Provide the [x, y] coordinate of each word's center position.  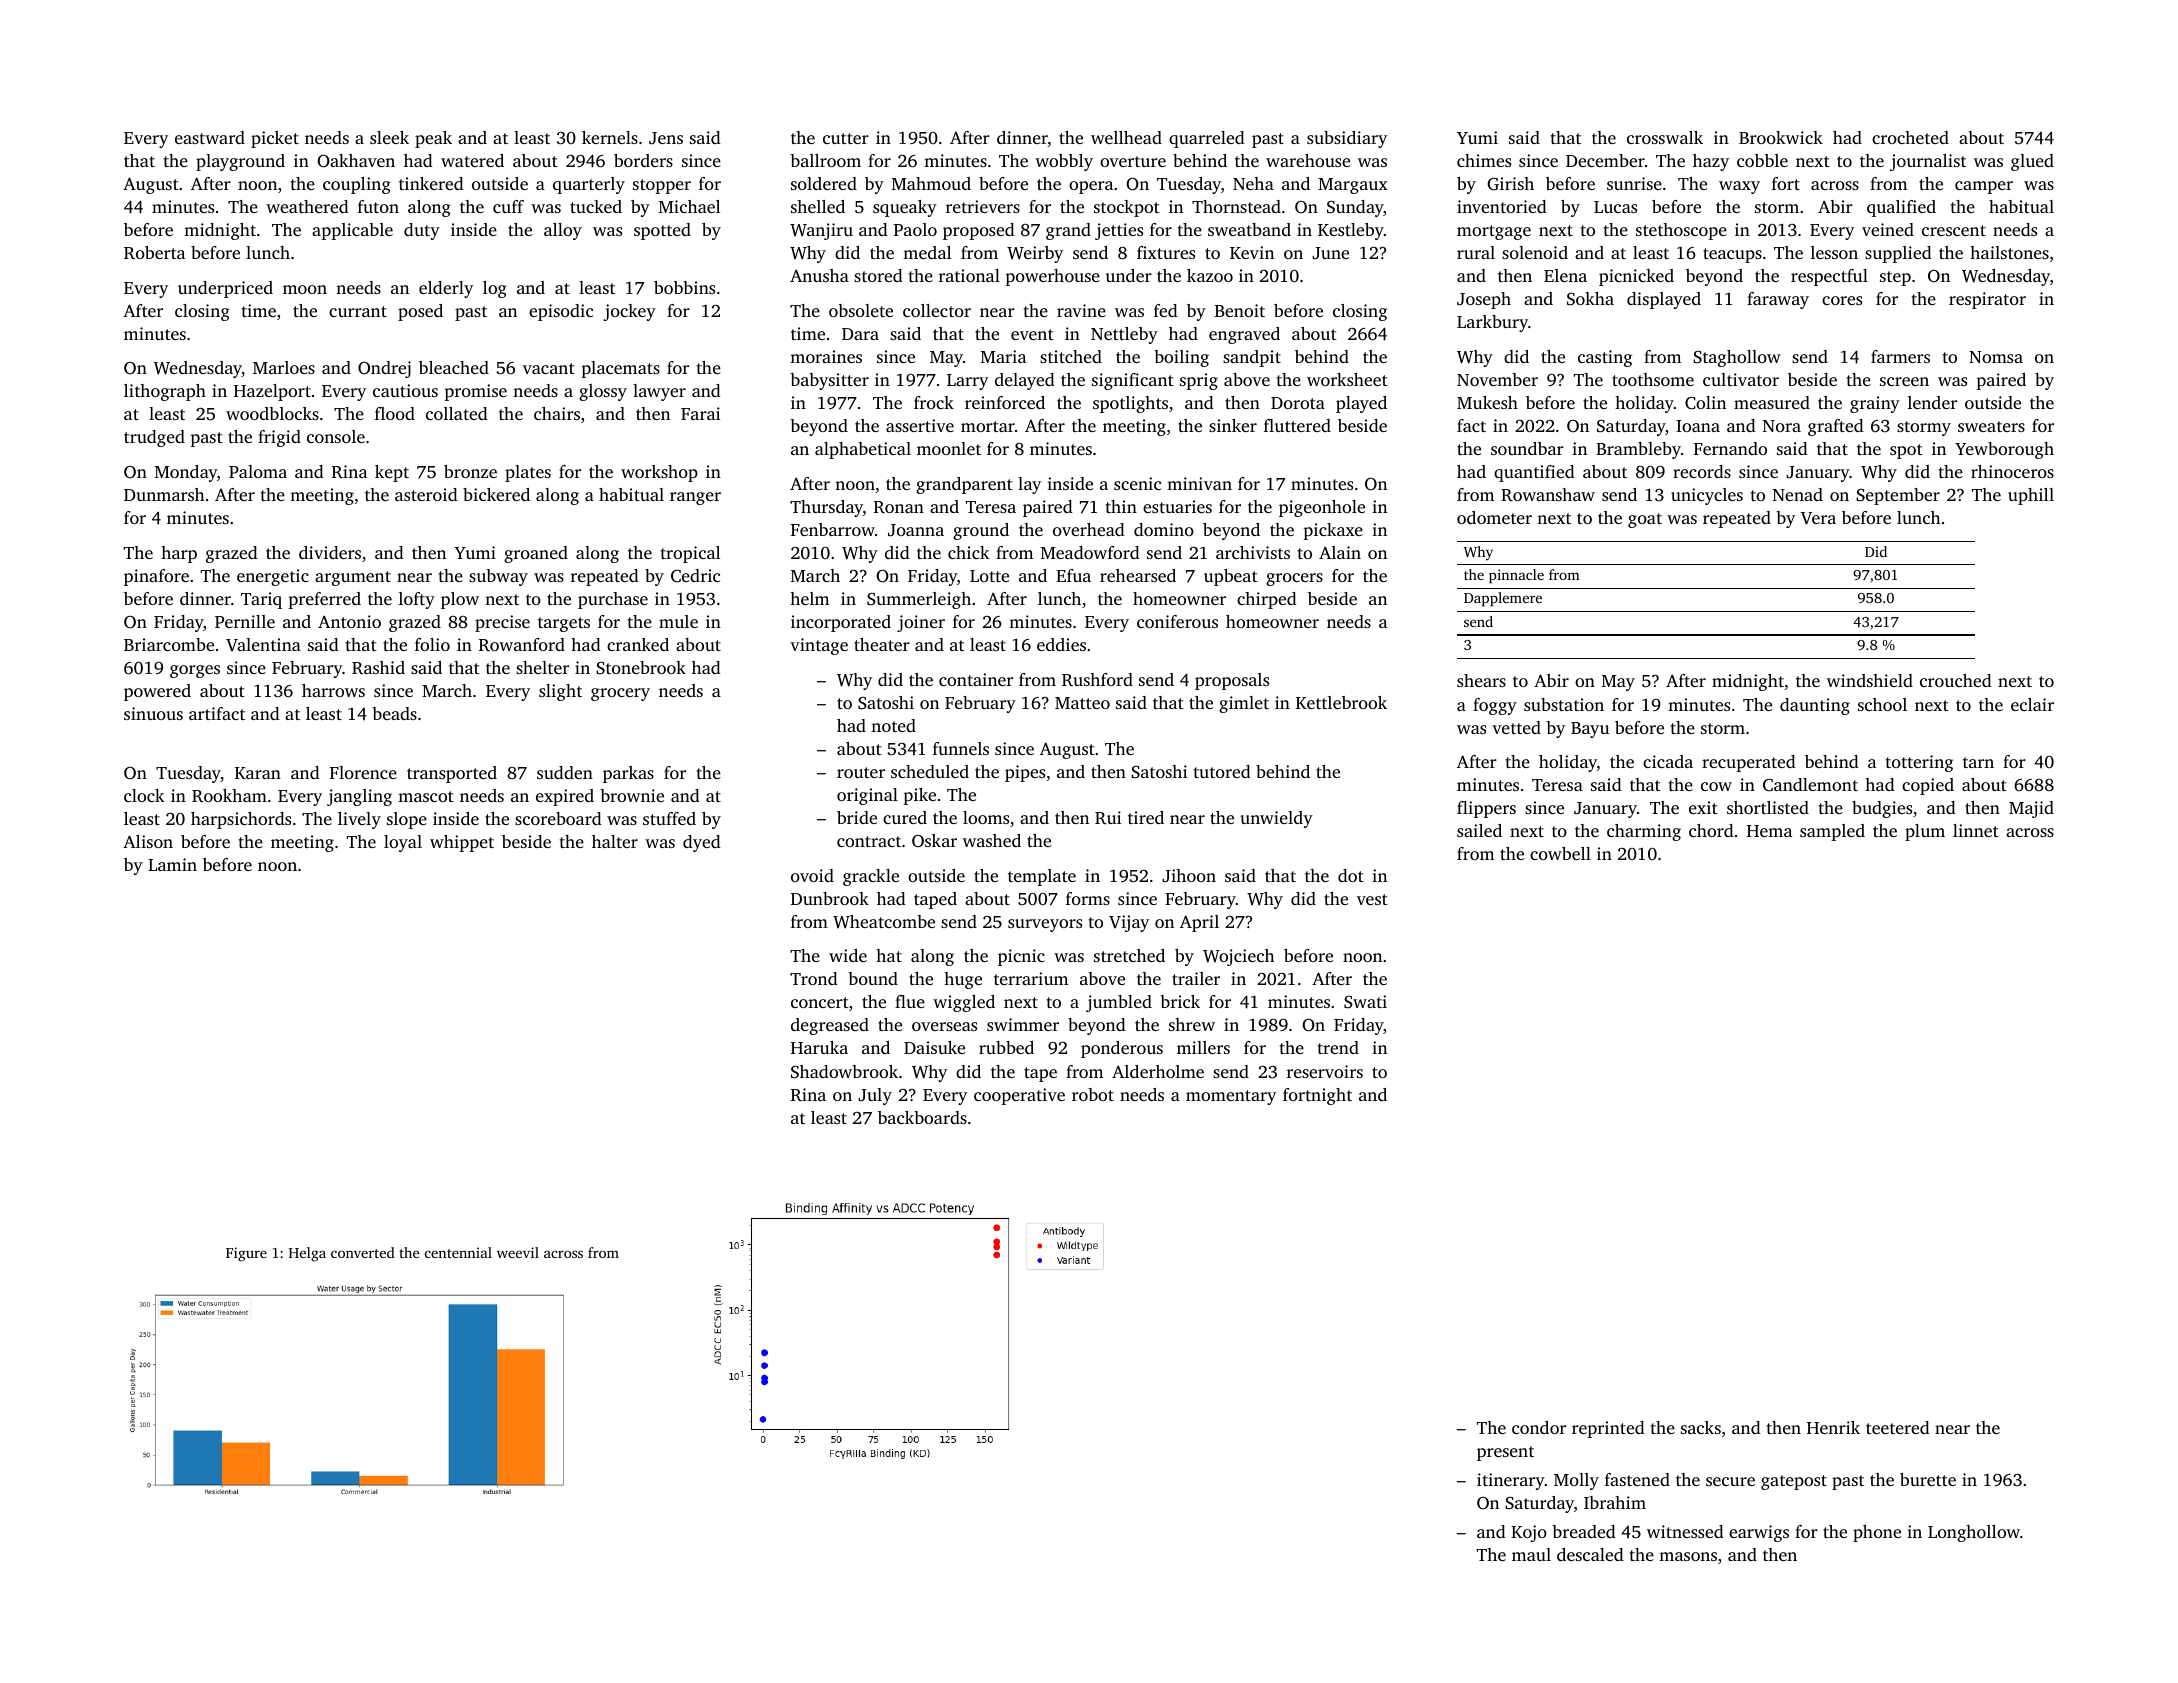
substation [1564, 704]
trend [1338, 1047]
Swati [1365, 1002]
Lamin [172, 864]
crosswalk [1665, 137]
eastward [210, 137]
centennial [458, 1252]
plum [1925, 832]
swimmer [1023, 1024]
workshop [659, 473]
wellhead [1126, 137]
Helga [307, 1254]
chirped [1267, 600]
